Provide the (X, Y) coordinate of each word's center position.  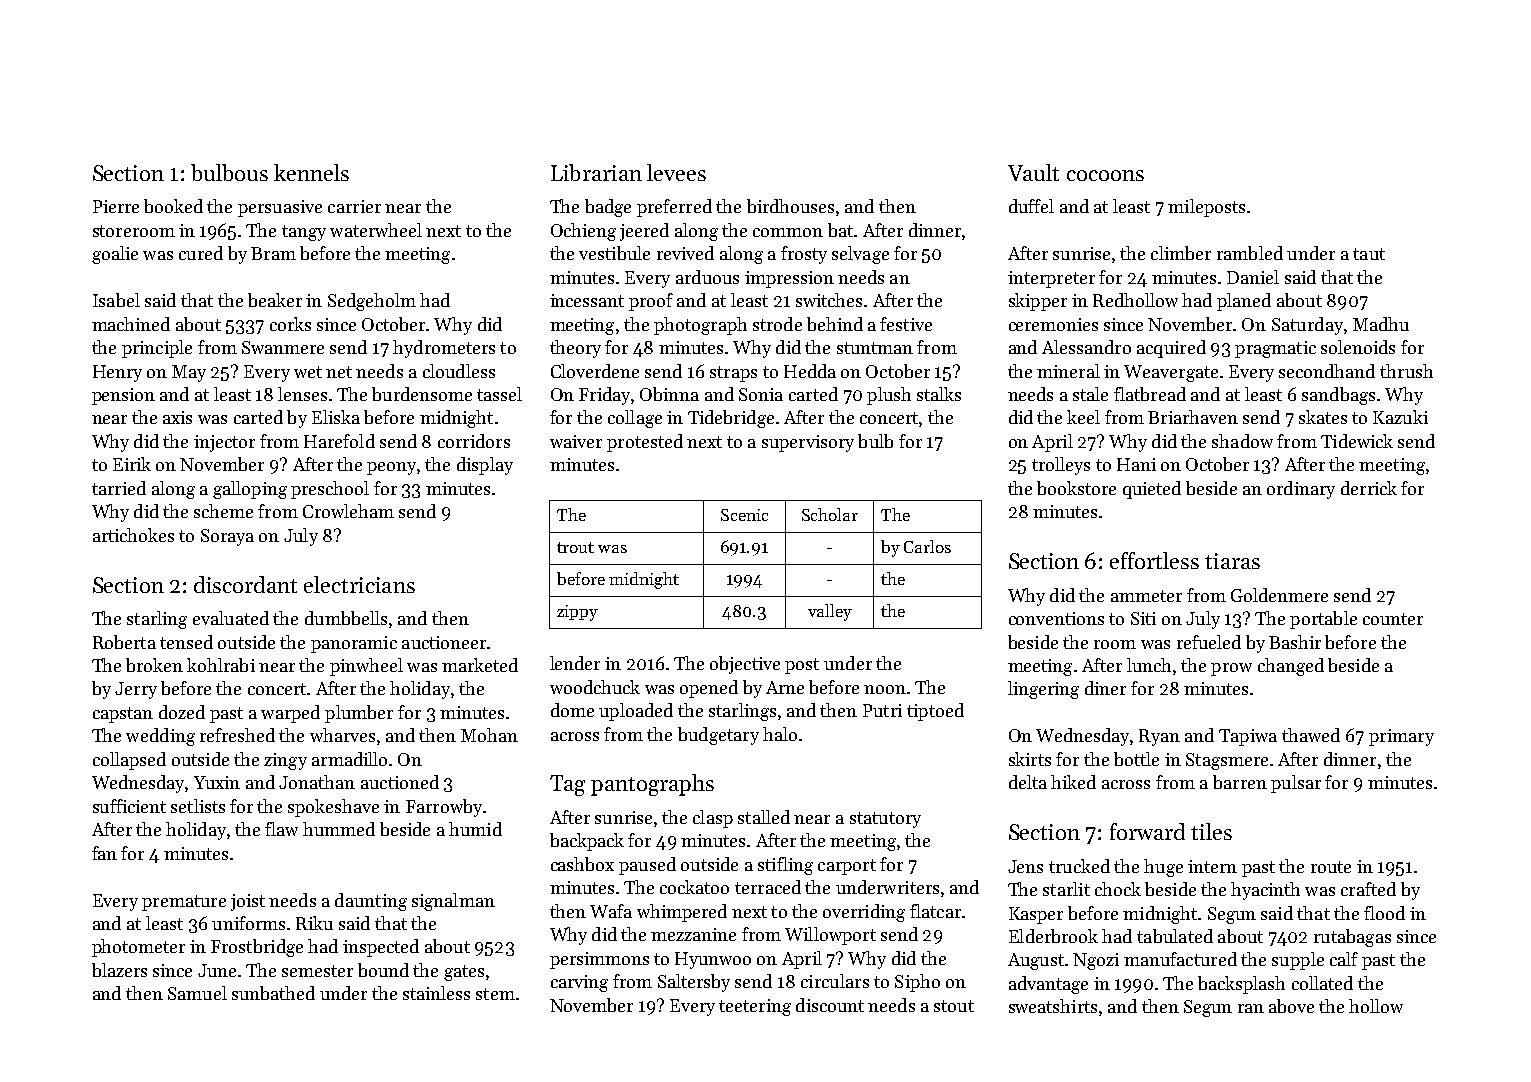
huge (1163, 868)
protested (645, 443)
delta (1028, 782)
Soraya (227, 537)
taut (1369, 254)
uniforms (248, 923)
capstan (123, 715)
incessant (587, 300)
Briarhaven (1193, 417)
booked (173, 206)
